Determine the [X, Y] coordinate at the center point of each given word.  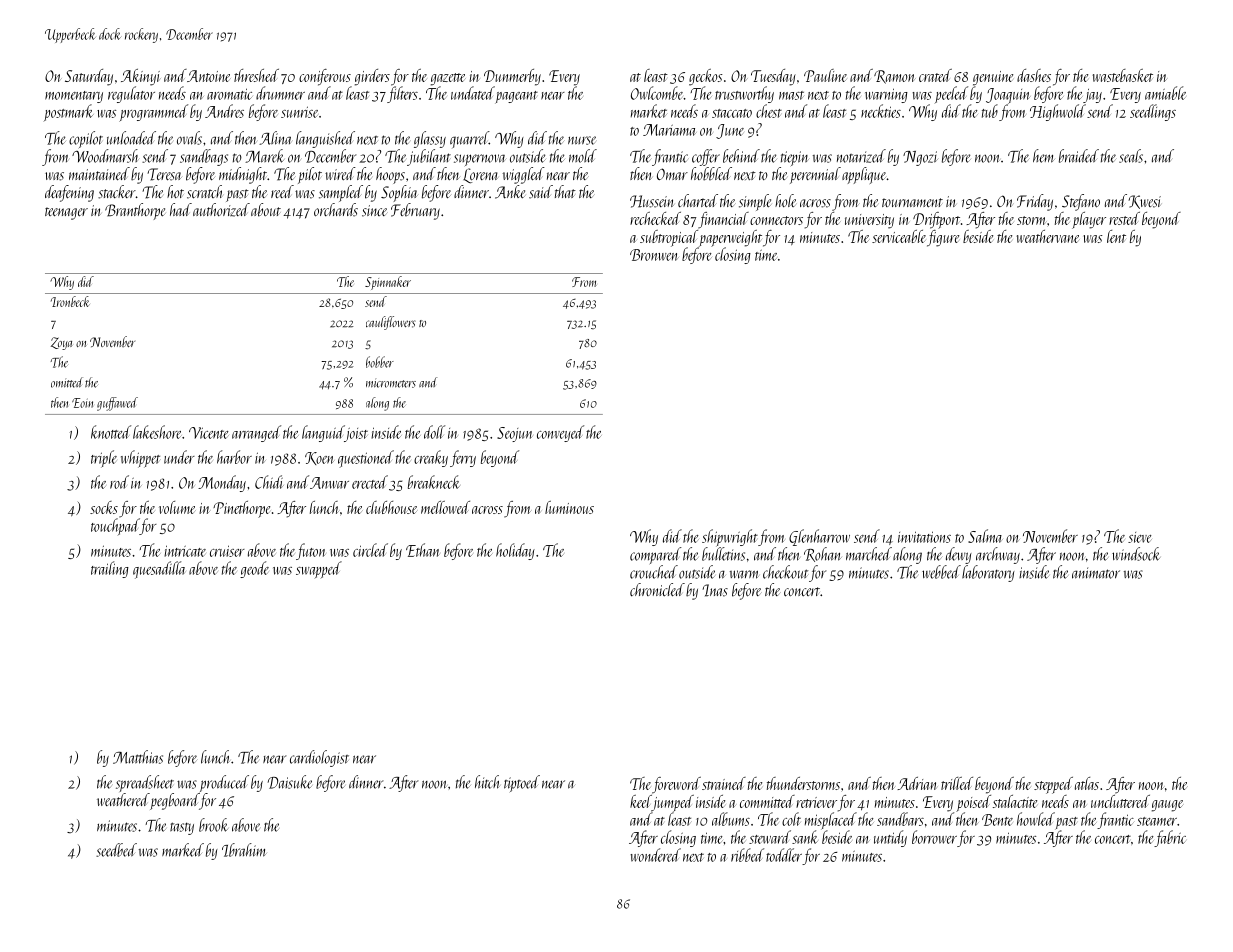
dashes [1034, 75]
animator [1096, 573]
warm [744, 574]
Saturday [89, 77]
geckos [705, 77]
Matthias [138, 757]
